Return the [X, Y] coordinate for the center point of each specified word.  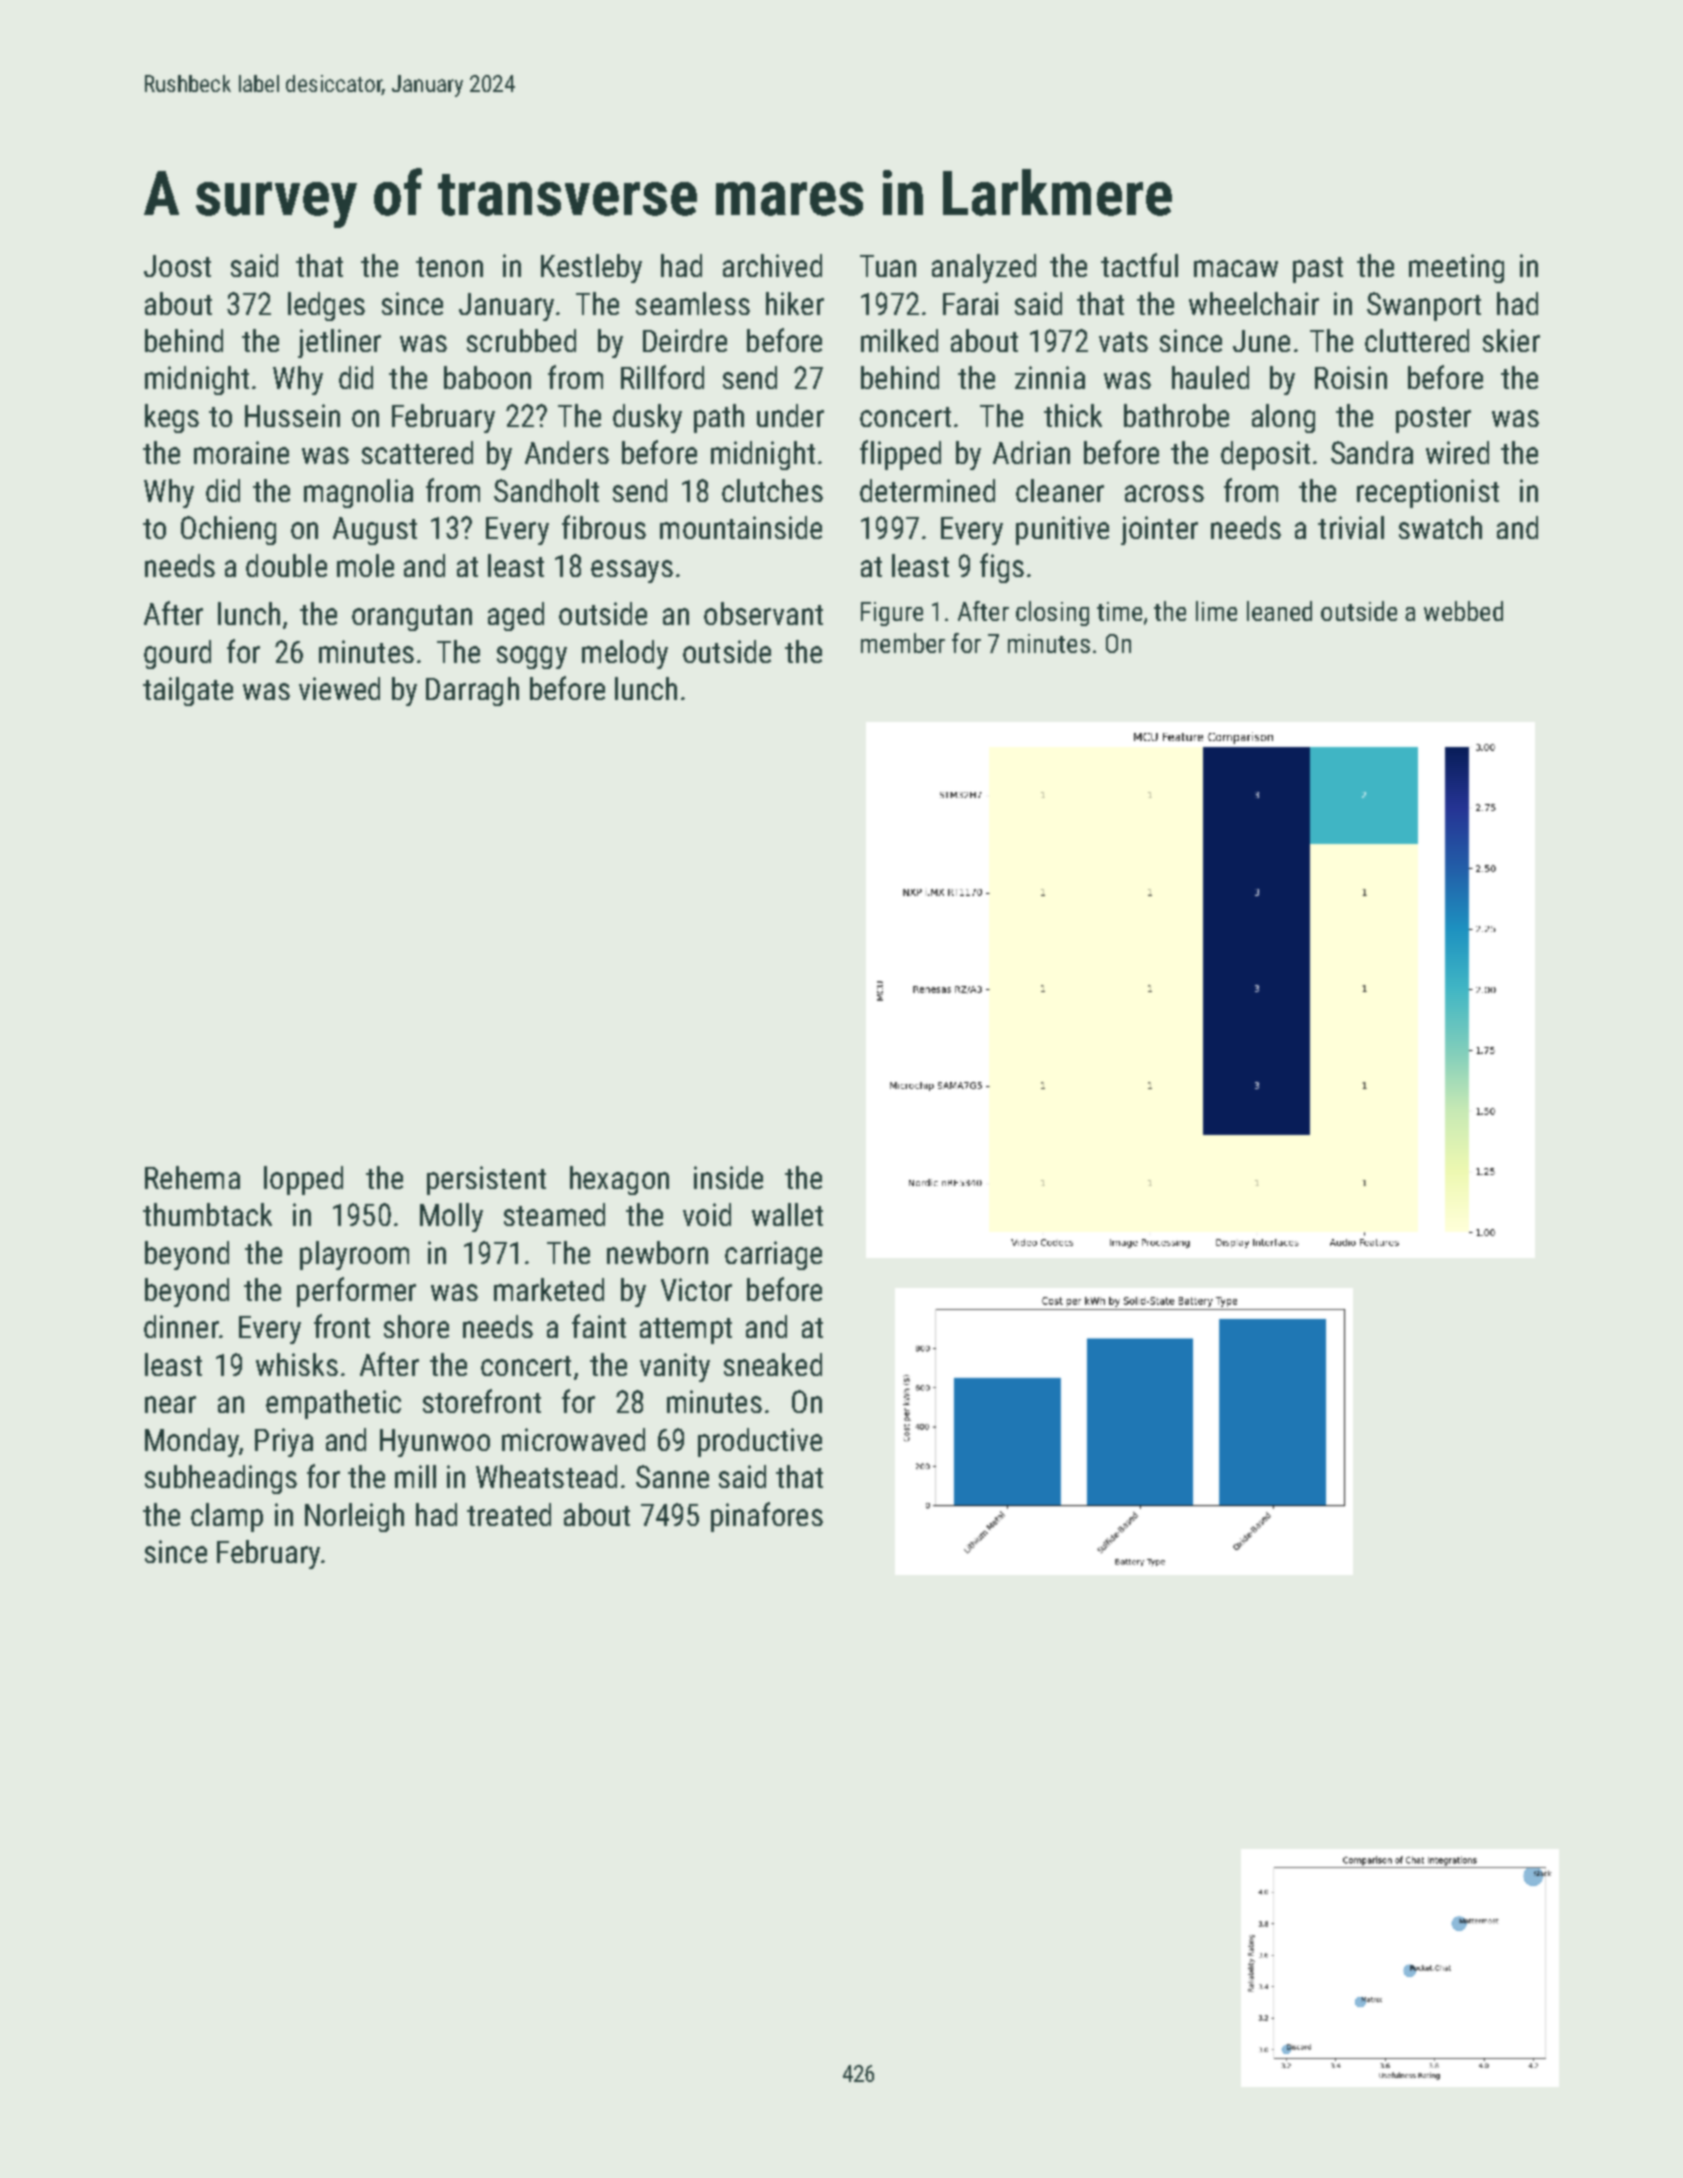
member [903, 643]
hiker [795, 303]
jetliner [339, 343]
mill [415, 1476]
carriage [773, 1255]
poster [1433, 420]
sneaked [773, 1364]
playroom [354, 1255]
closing [1052, 613]
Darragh [472, 691]
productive [760, 1442]
